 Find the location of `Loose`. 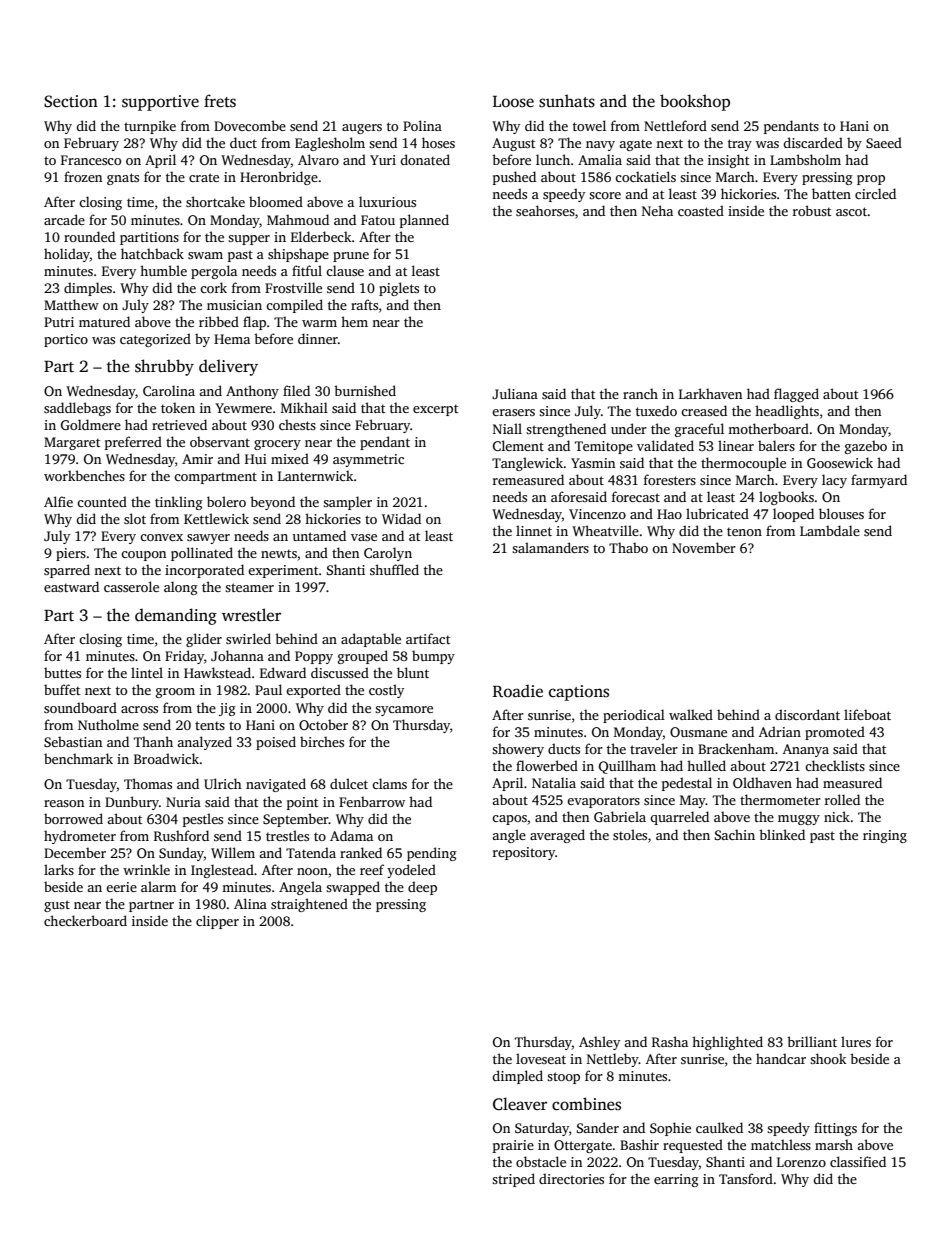

Loose is located at coordinates (513, 102).
